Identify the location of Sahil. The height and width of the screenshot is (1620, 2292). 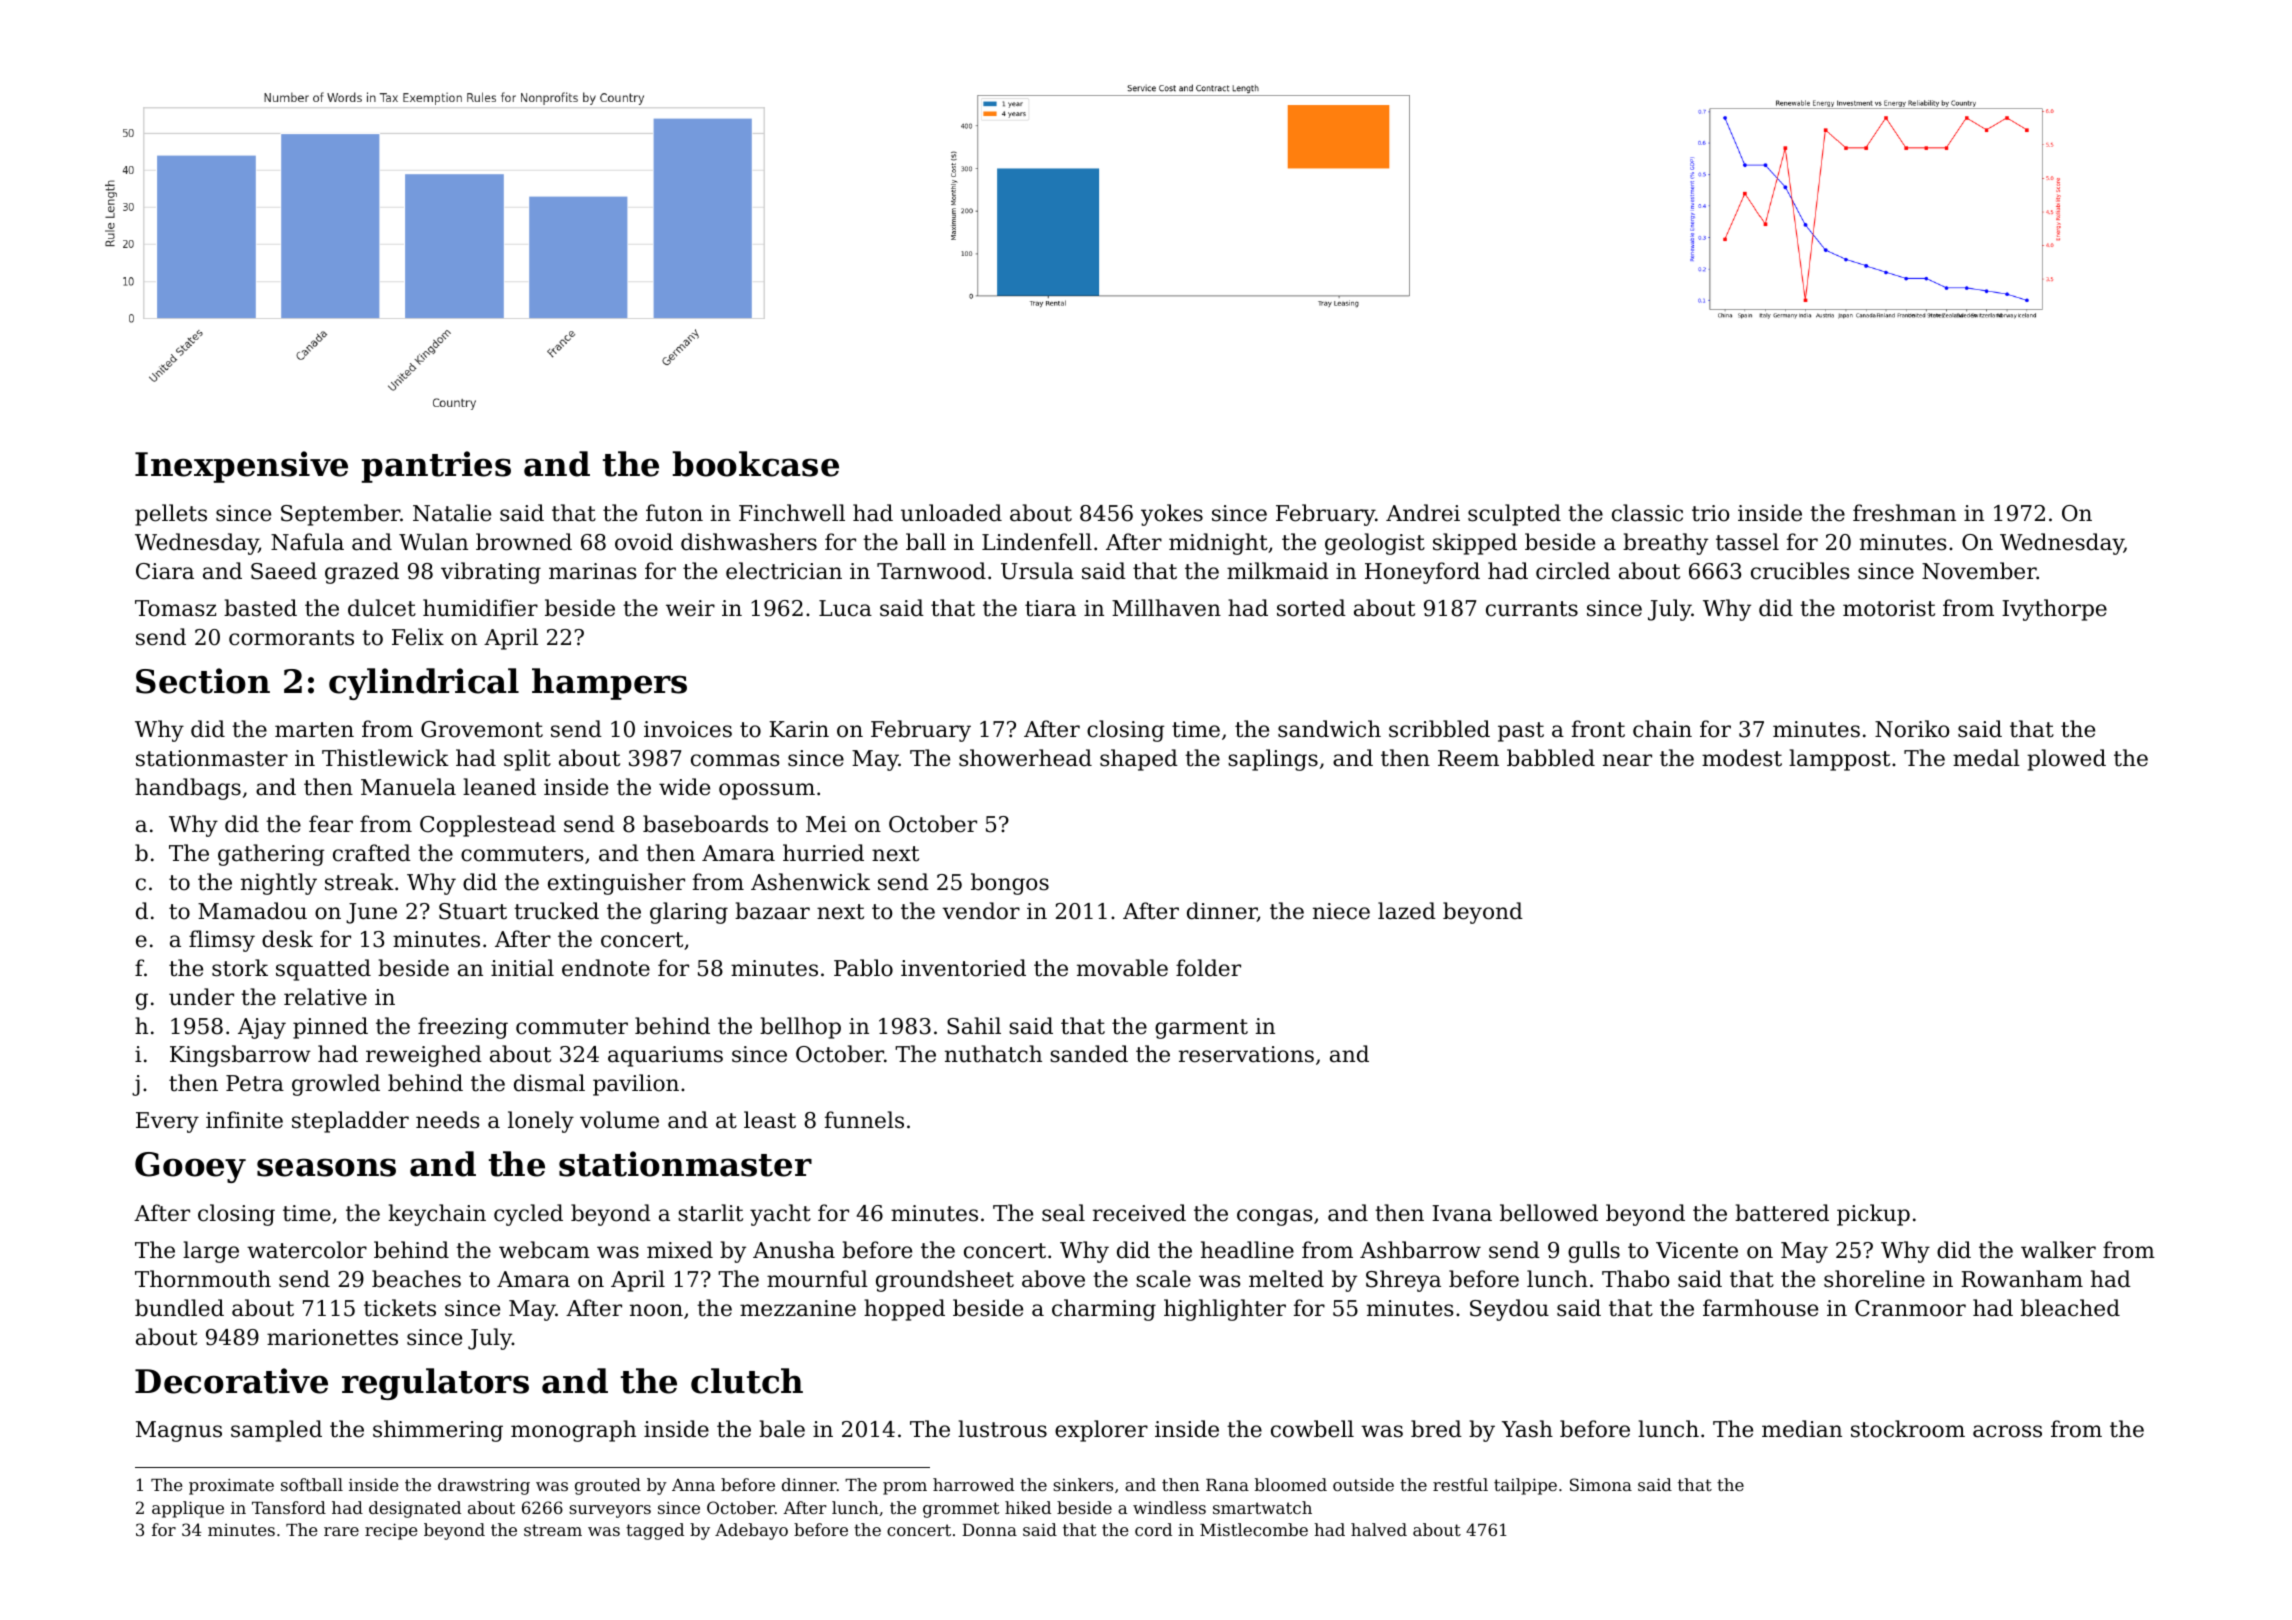
(974, 1026).
